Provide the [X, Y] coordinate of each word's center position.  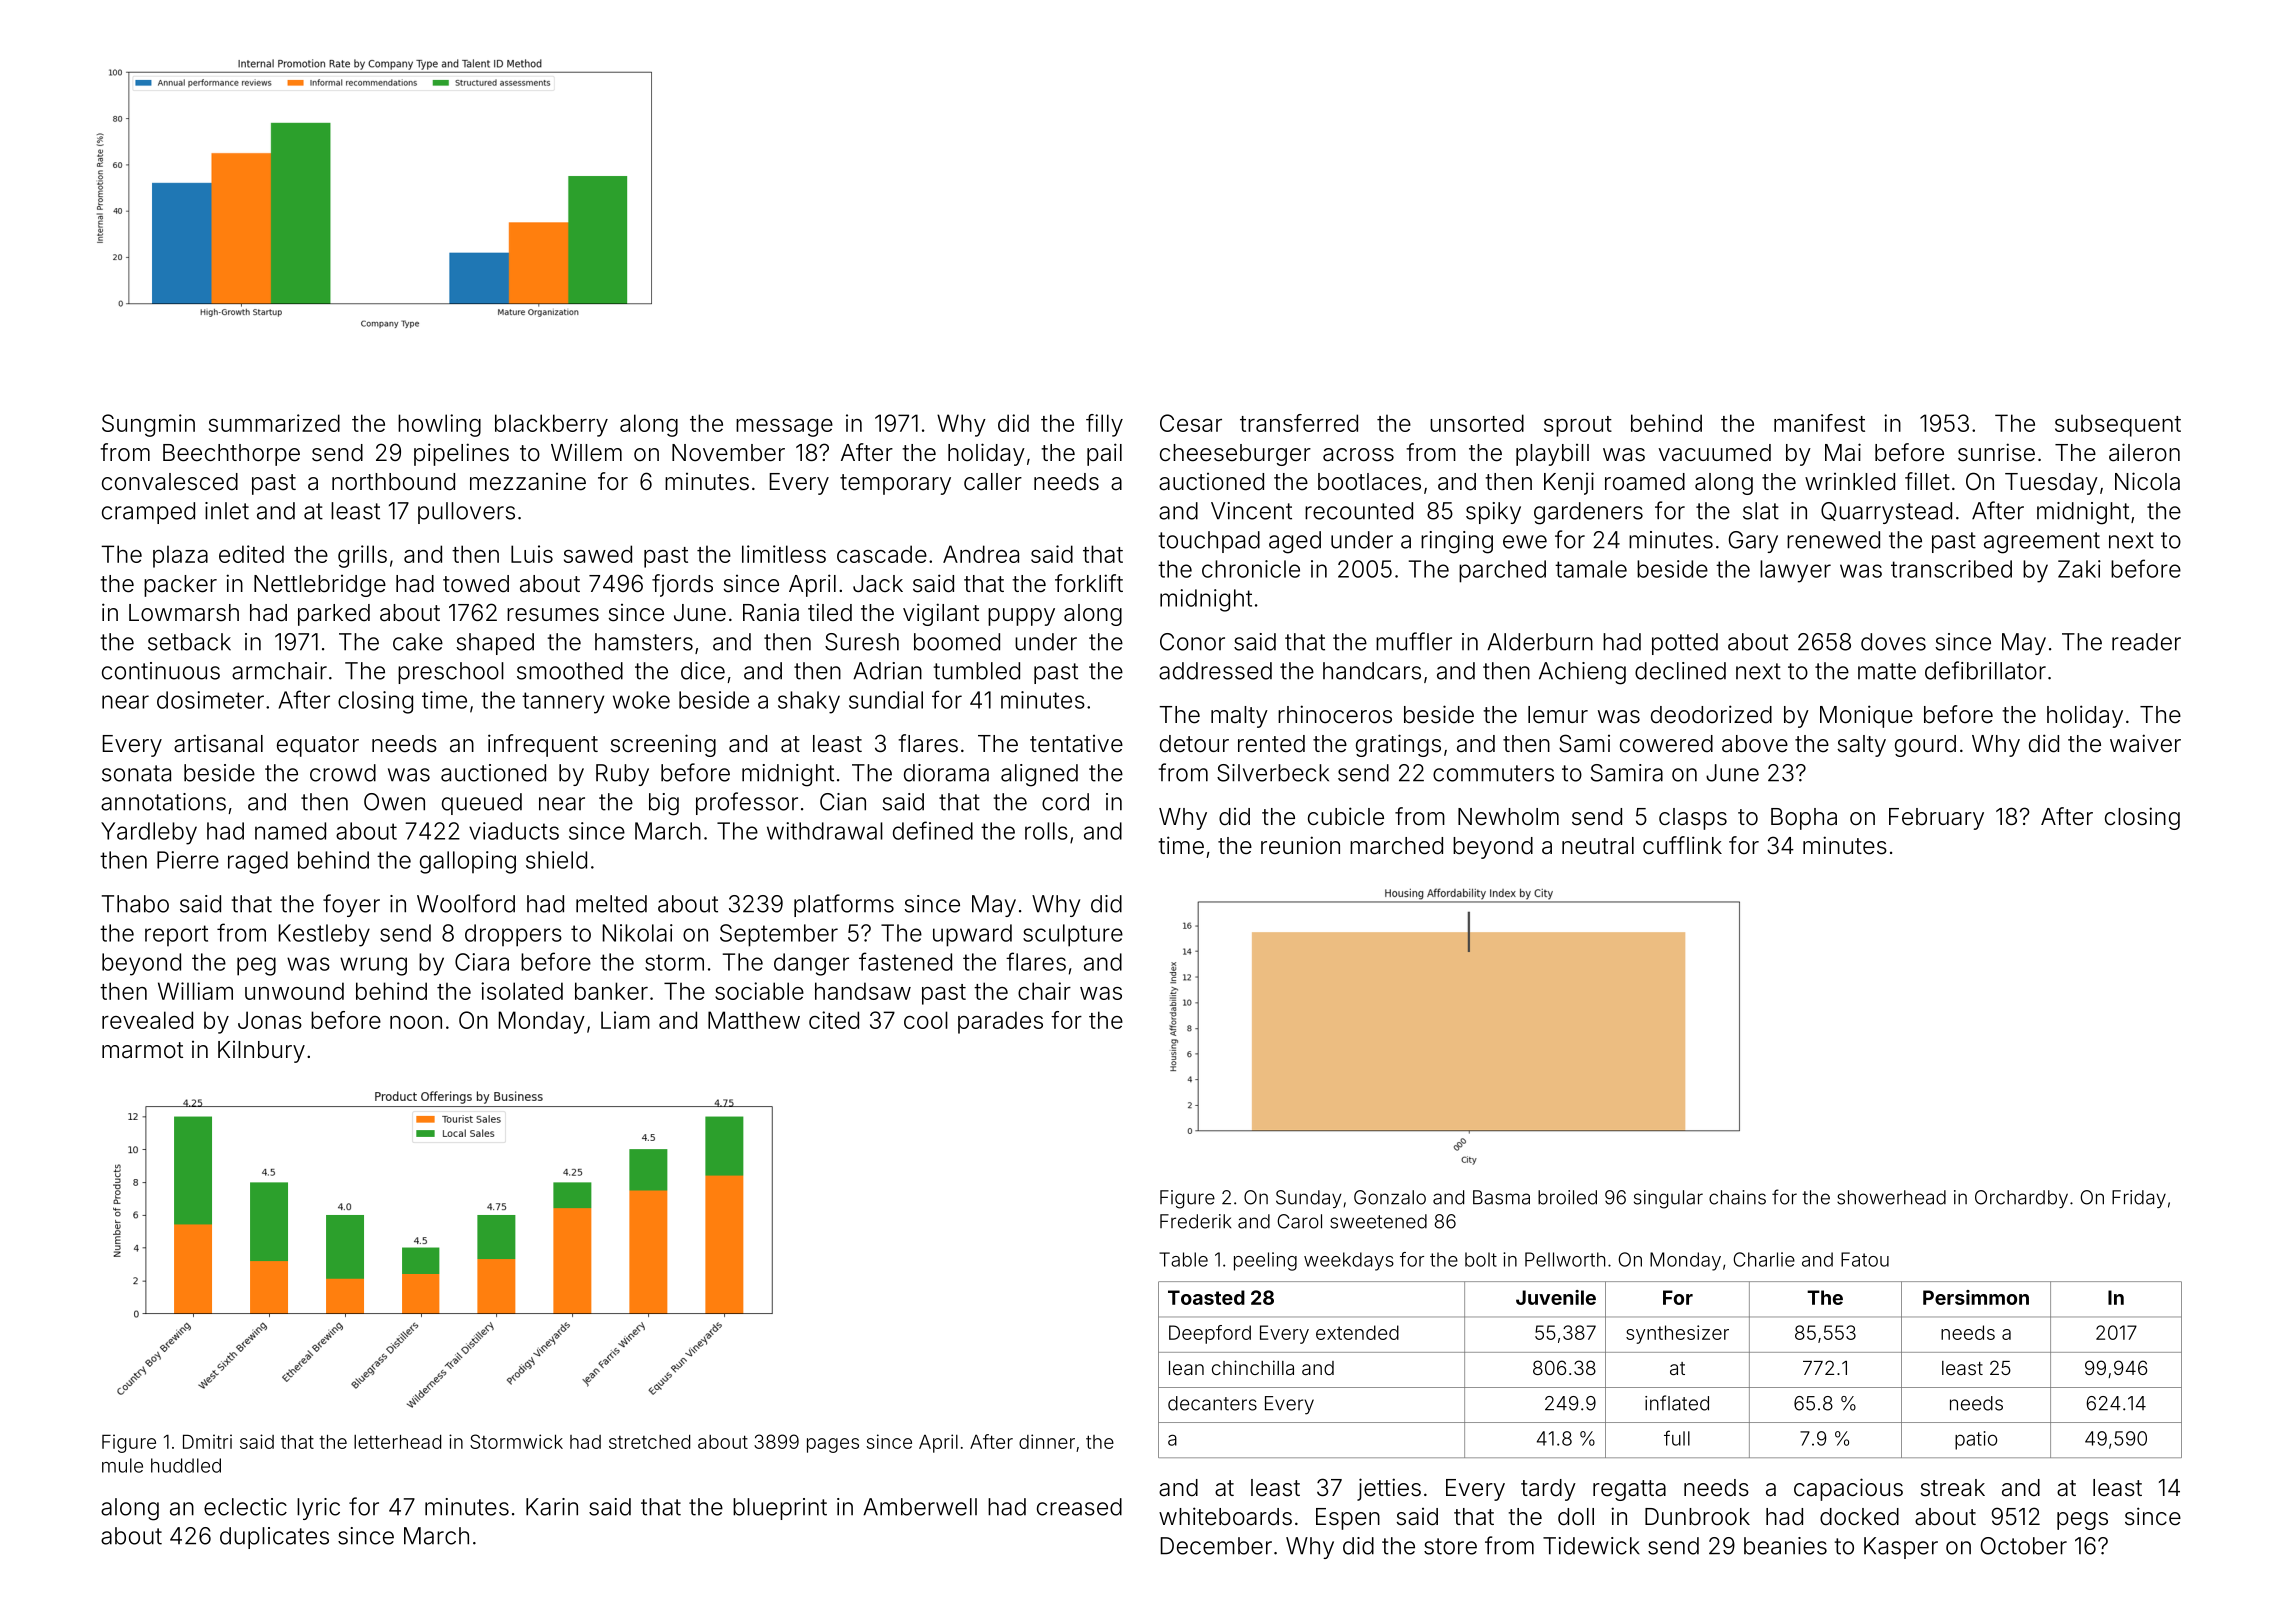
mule [122, 1465]
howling [439, 425]
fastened [905, 961]
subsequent [2118, 425]
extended [1357, 1332]
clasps [1693, 819]
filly [1104, 425]
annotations [163, 802]
